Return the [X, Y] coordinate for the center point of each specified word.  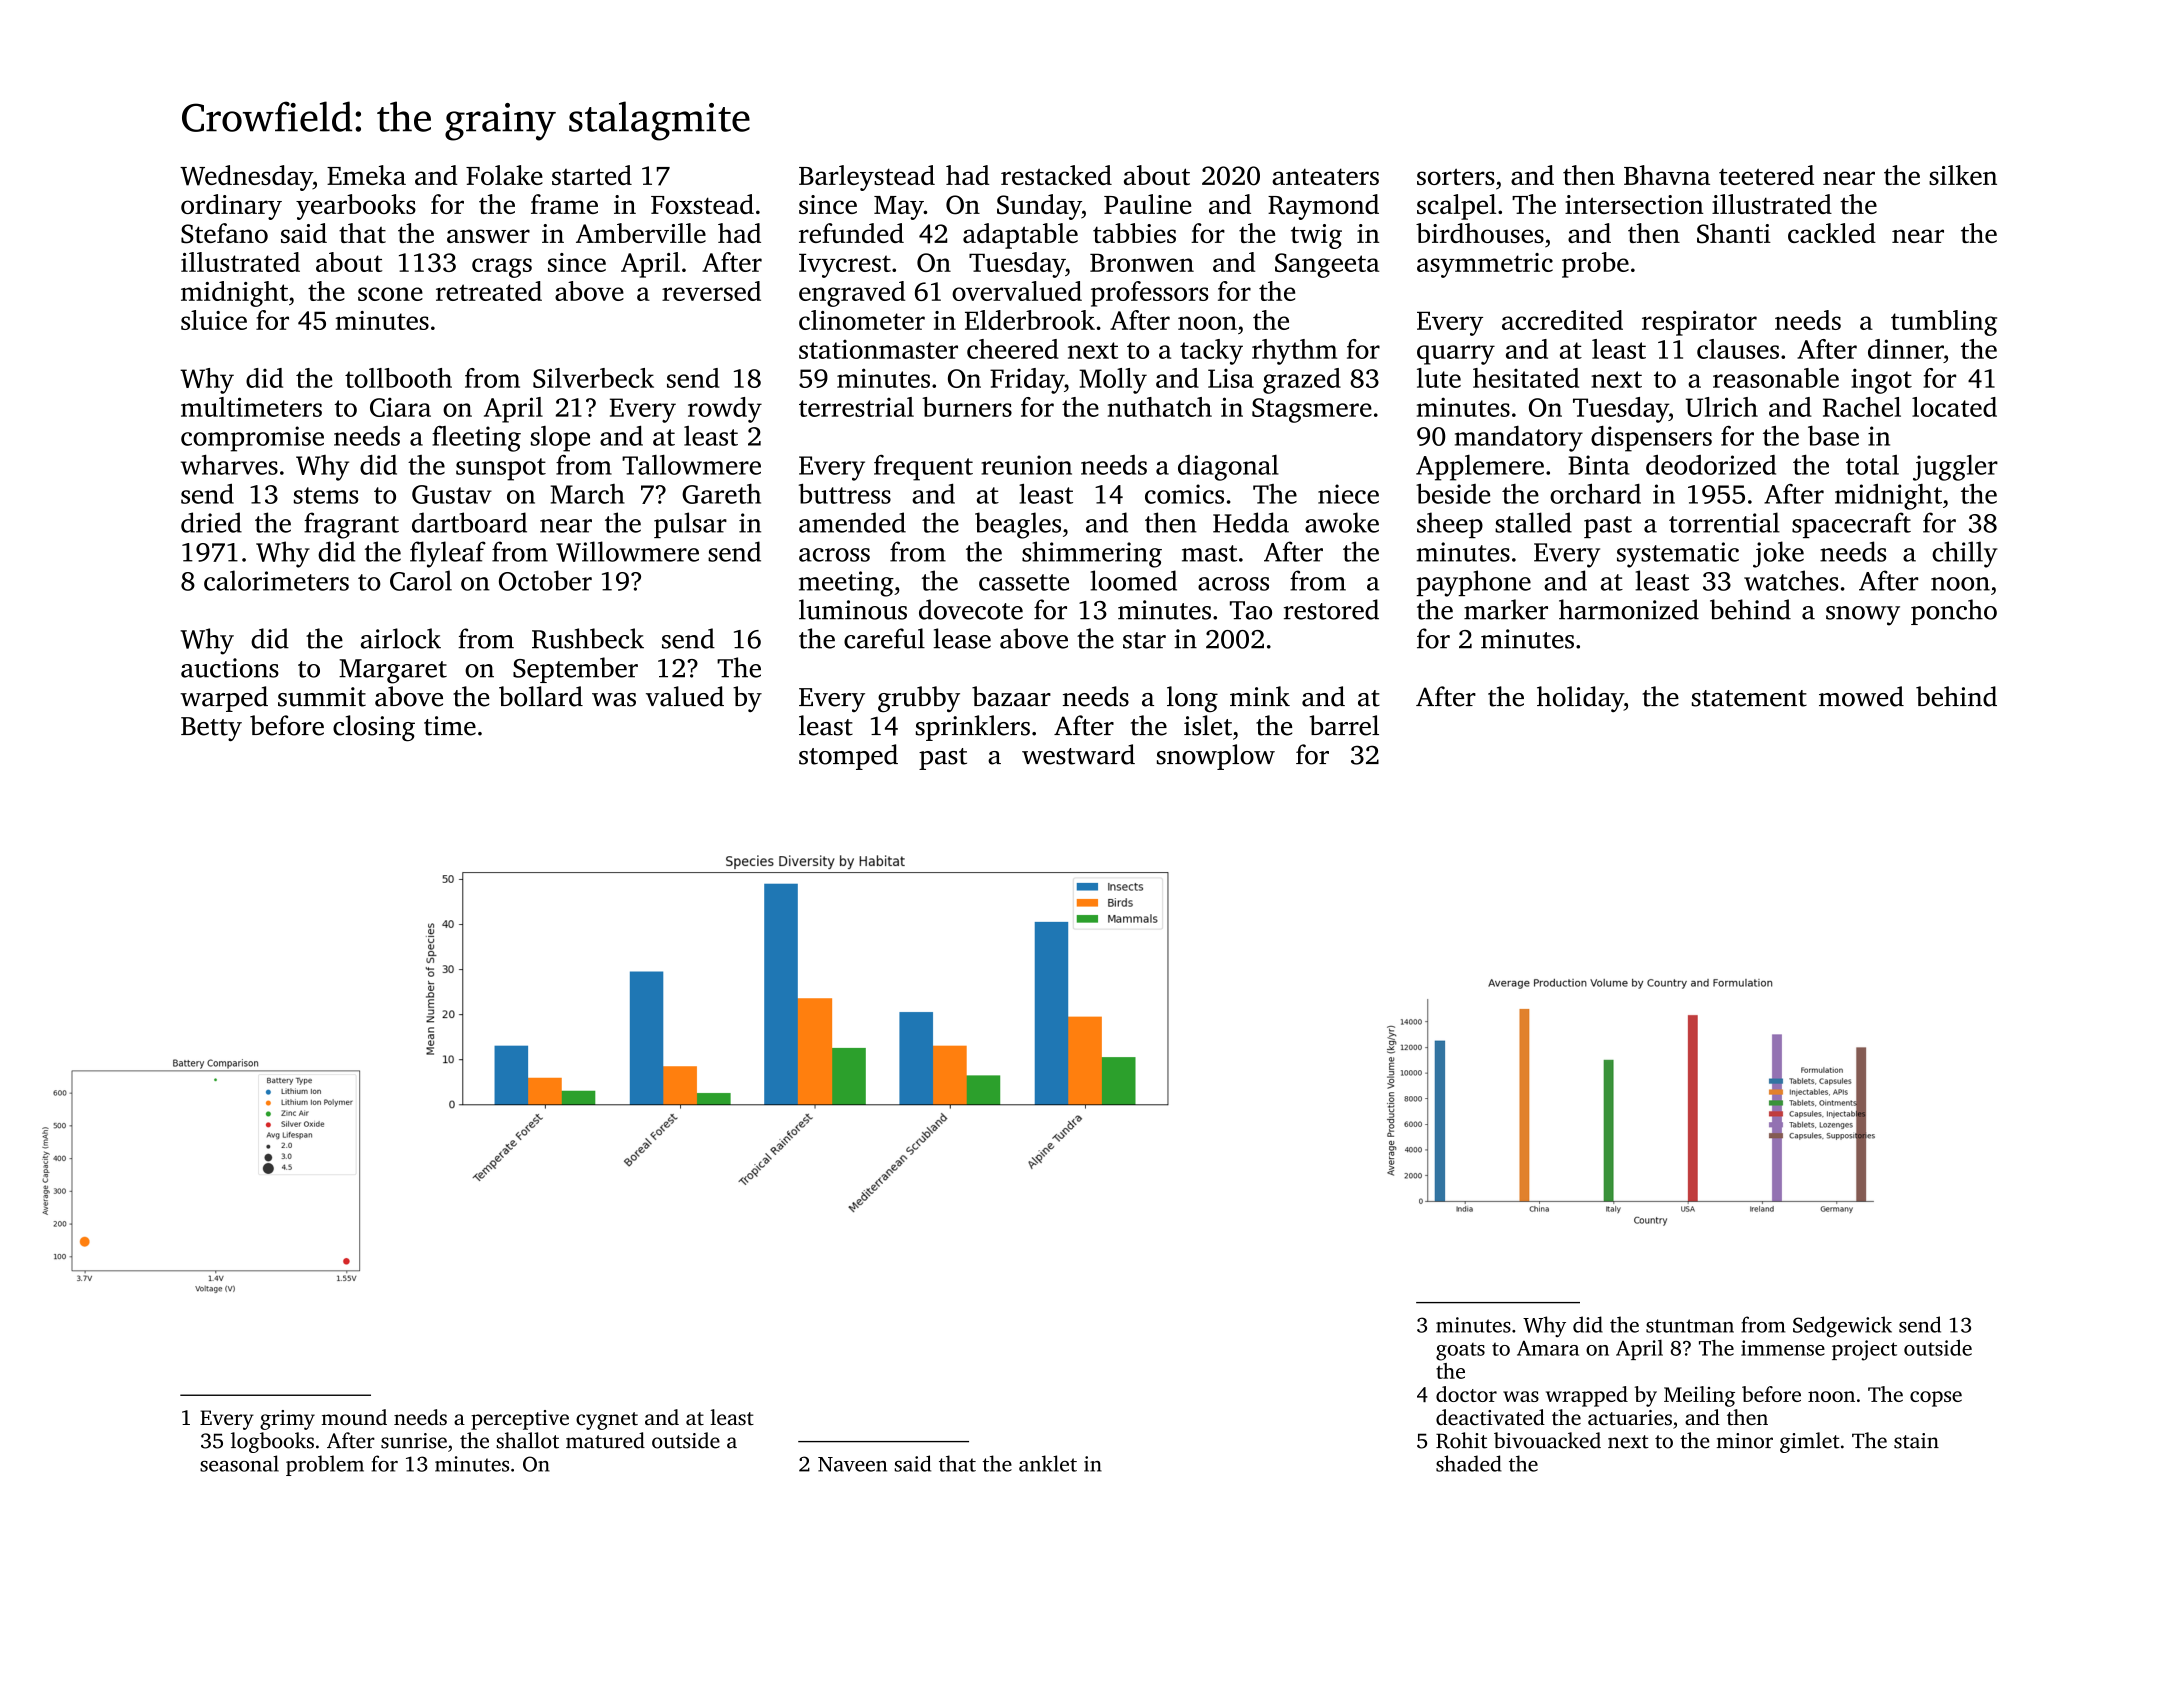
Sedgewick [1842, 1327]
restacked [1056, 175]
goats [1460, 1351]
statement [1749, 698]
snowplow [1216, 757]
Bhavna [1667, 175]
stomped [848, 757]
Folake [504, 175]
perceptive [520, 1420]
